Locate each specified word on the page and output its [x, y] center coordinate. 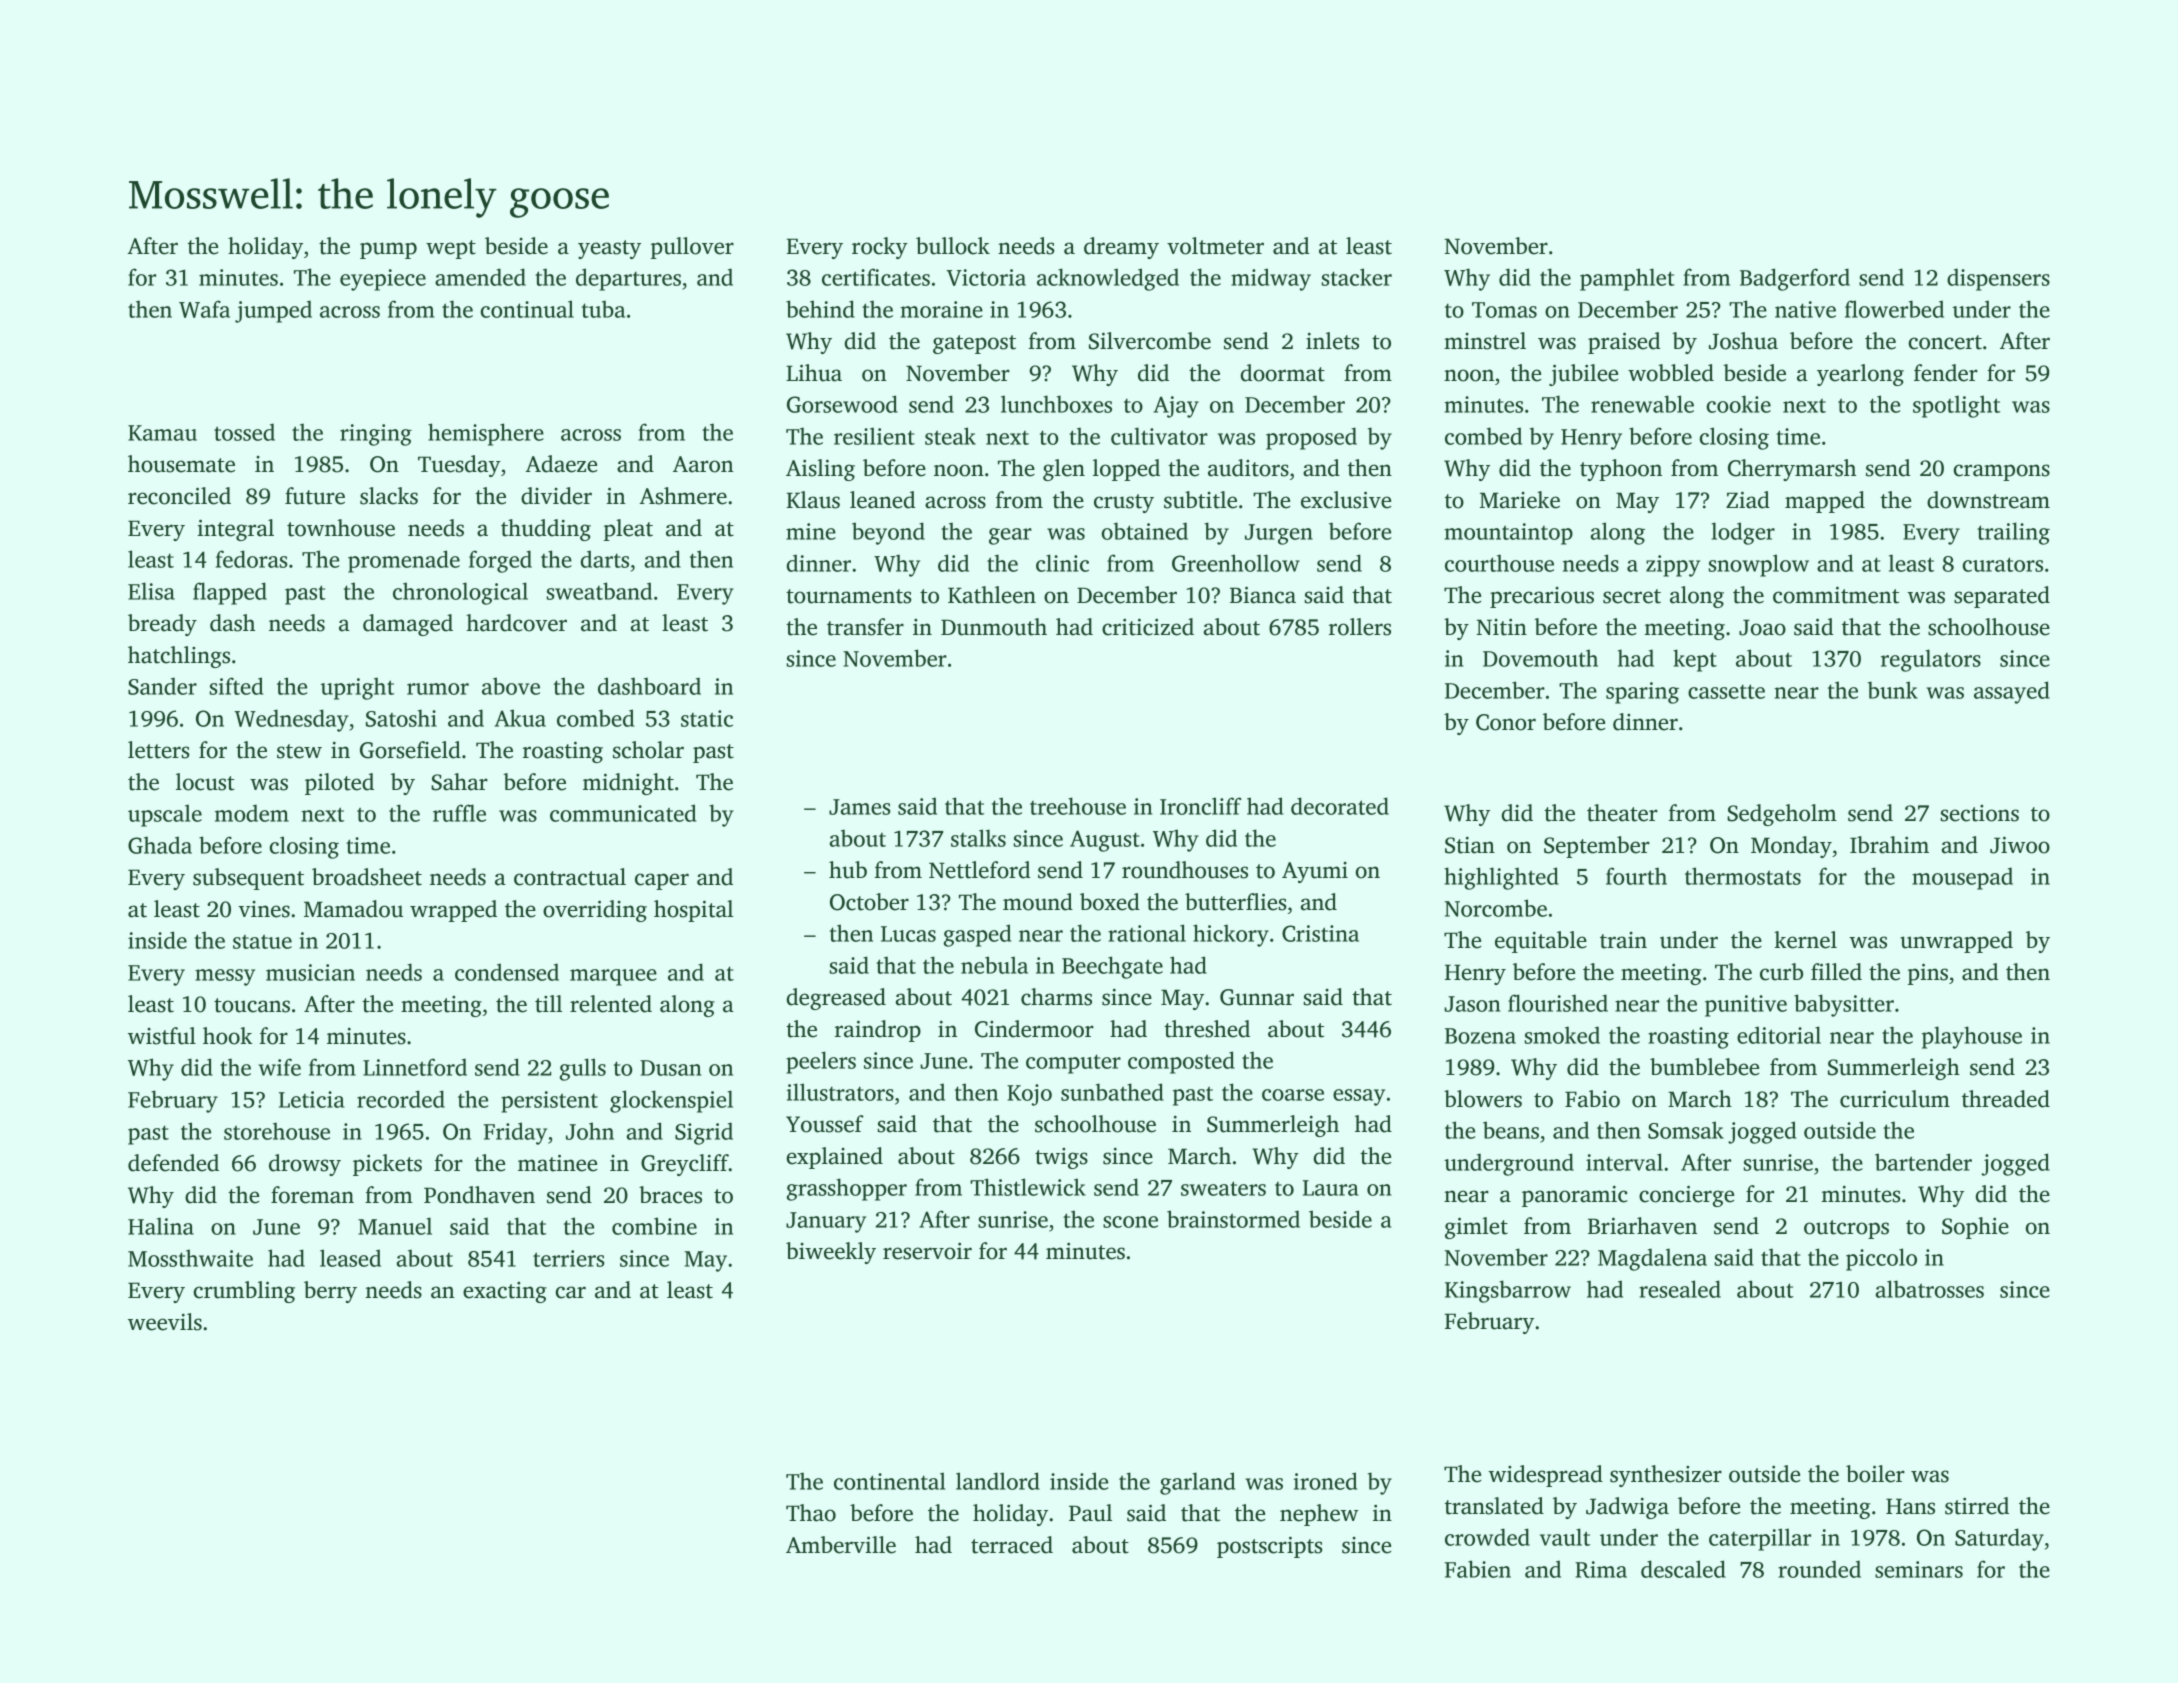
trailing [2013, 533]
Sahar [459, 782]
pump [388, 250]
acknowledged [1108, 279]
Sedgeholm [1782, 815]
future [315, 496]
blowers [1483, 1099]
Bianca [1263, 595]
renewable [1642, 404]
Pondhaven [479, 1195]
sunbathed [1112, 1092]
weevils [165, 1322]
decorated [1340, 806]
